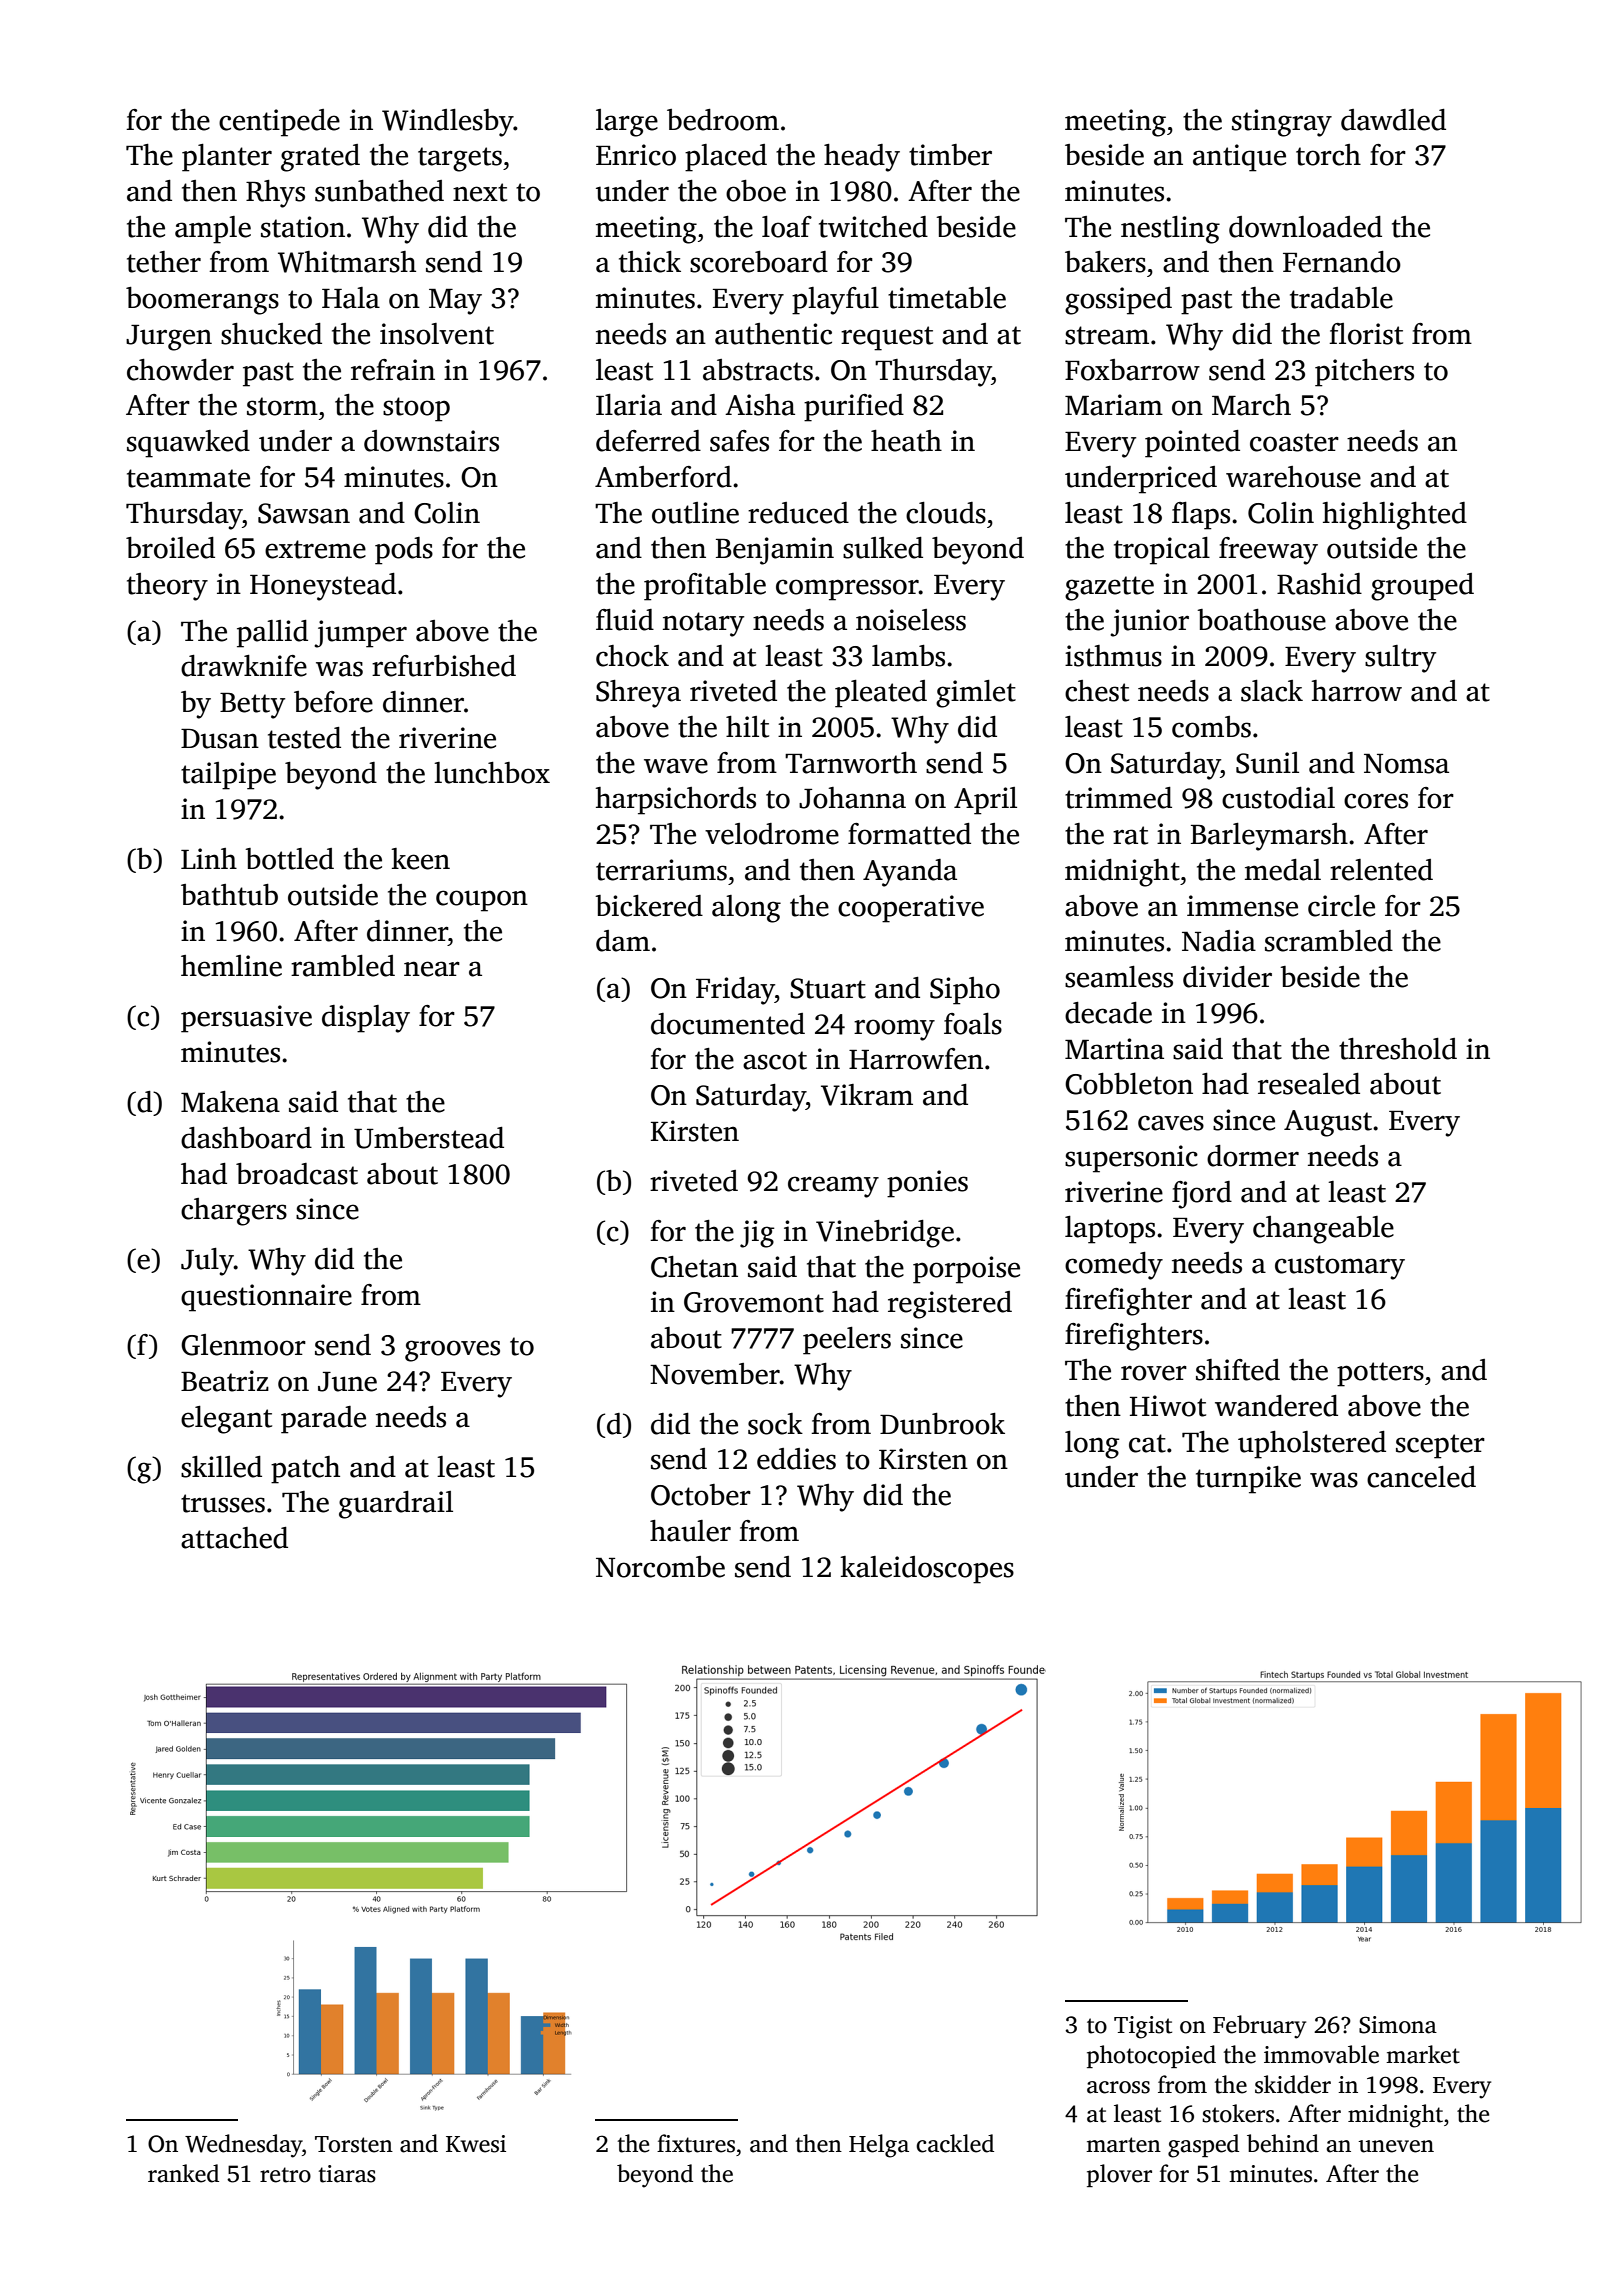  I want to click on boathouse, so click(1261, 620).
